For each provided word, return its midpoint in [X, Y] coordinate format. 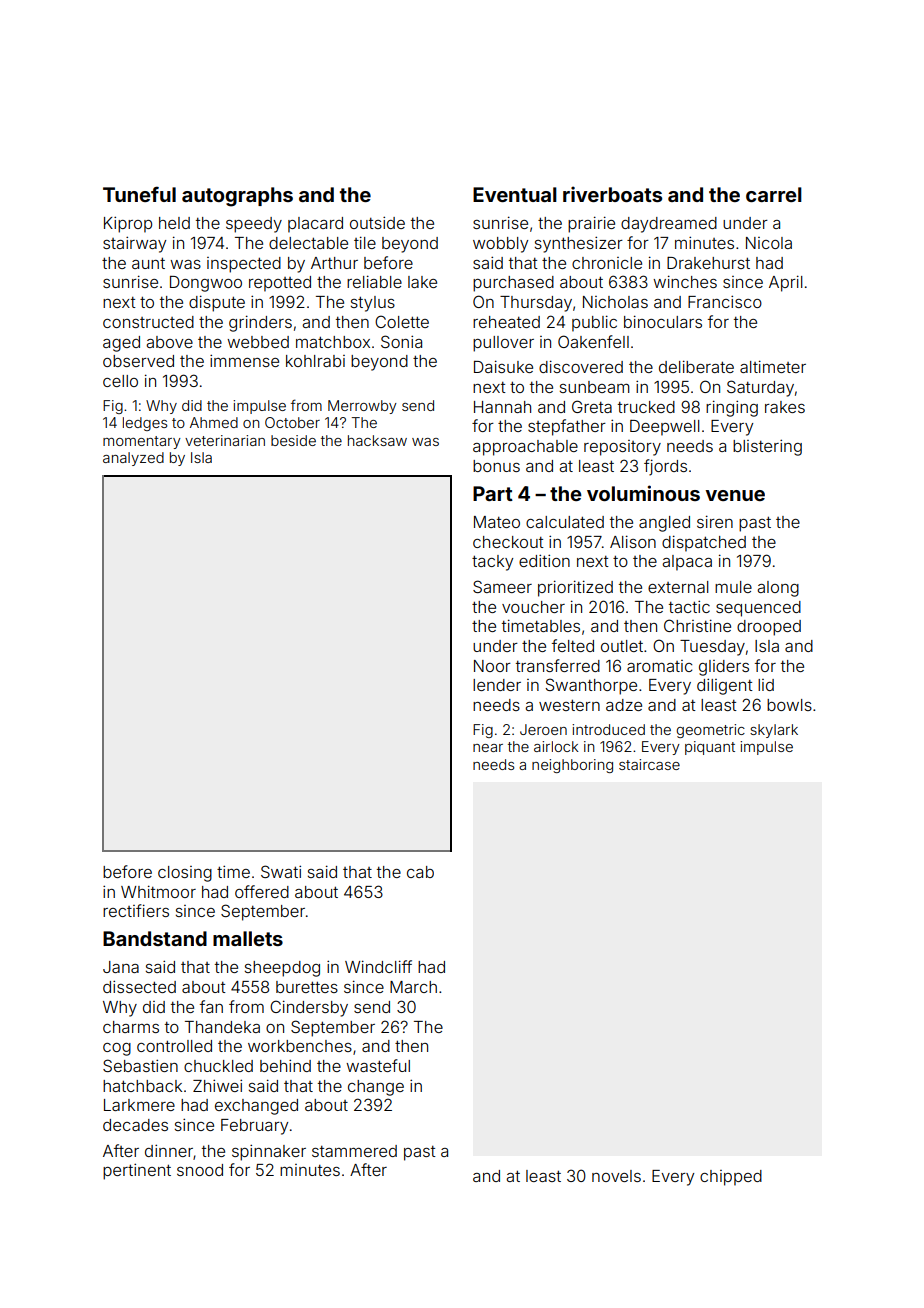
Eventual [515, 194]
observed [138, 361]
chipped [731, 1178]
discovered [581, 366]
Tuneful [139, 194]
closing [185, 874]
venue [735, 495]
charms [131, 1027]
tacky [492, 563]
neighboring [572, 766]
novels [616, 1176]
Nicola [769, 243]
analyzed [133, 459]
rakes [785, 407]
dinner [169, 1150]
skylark [774, 731]
